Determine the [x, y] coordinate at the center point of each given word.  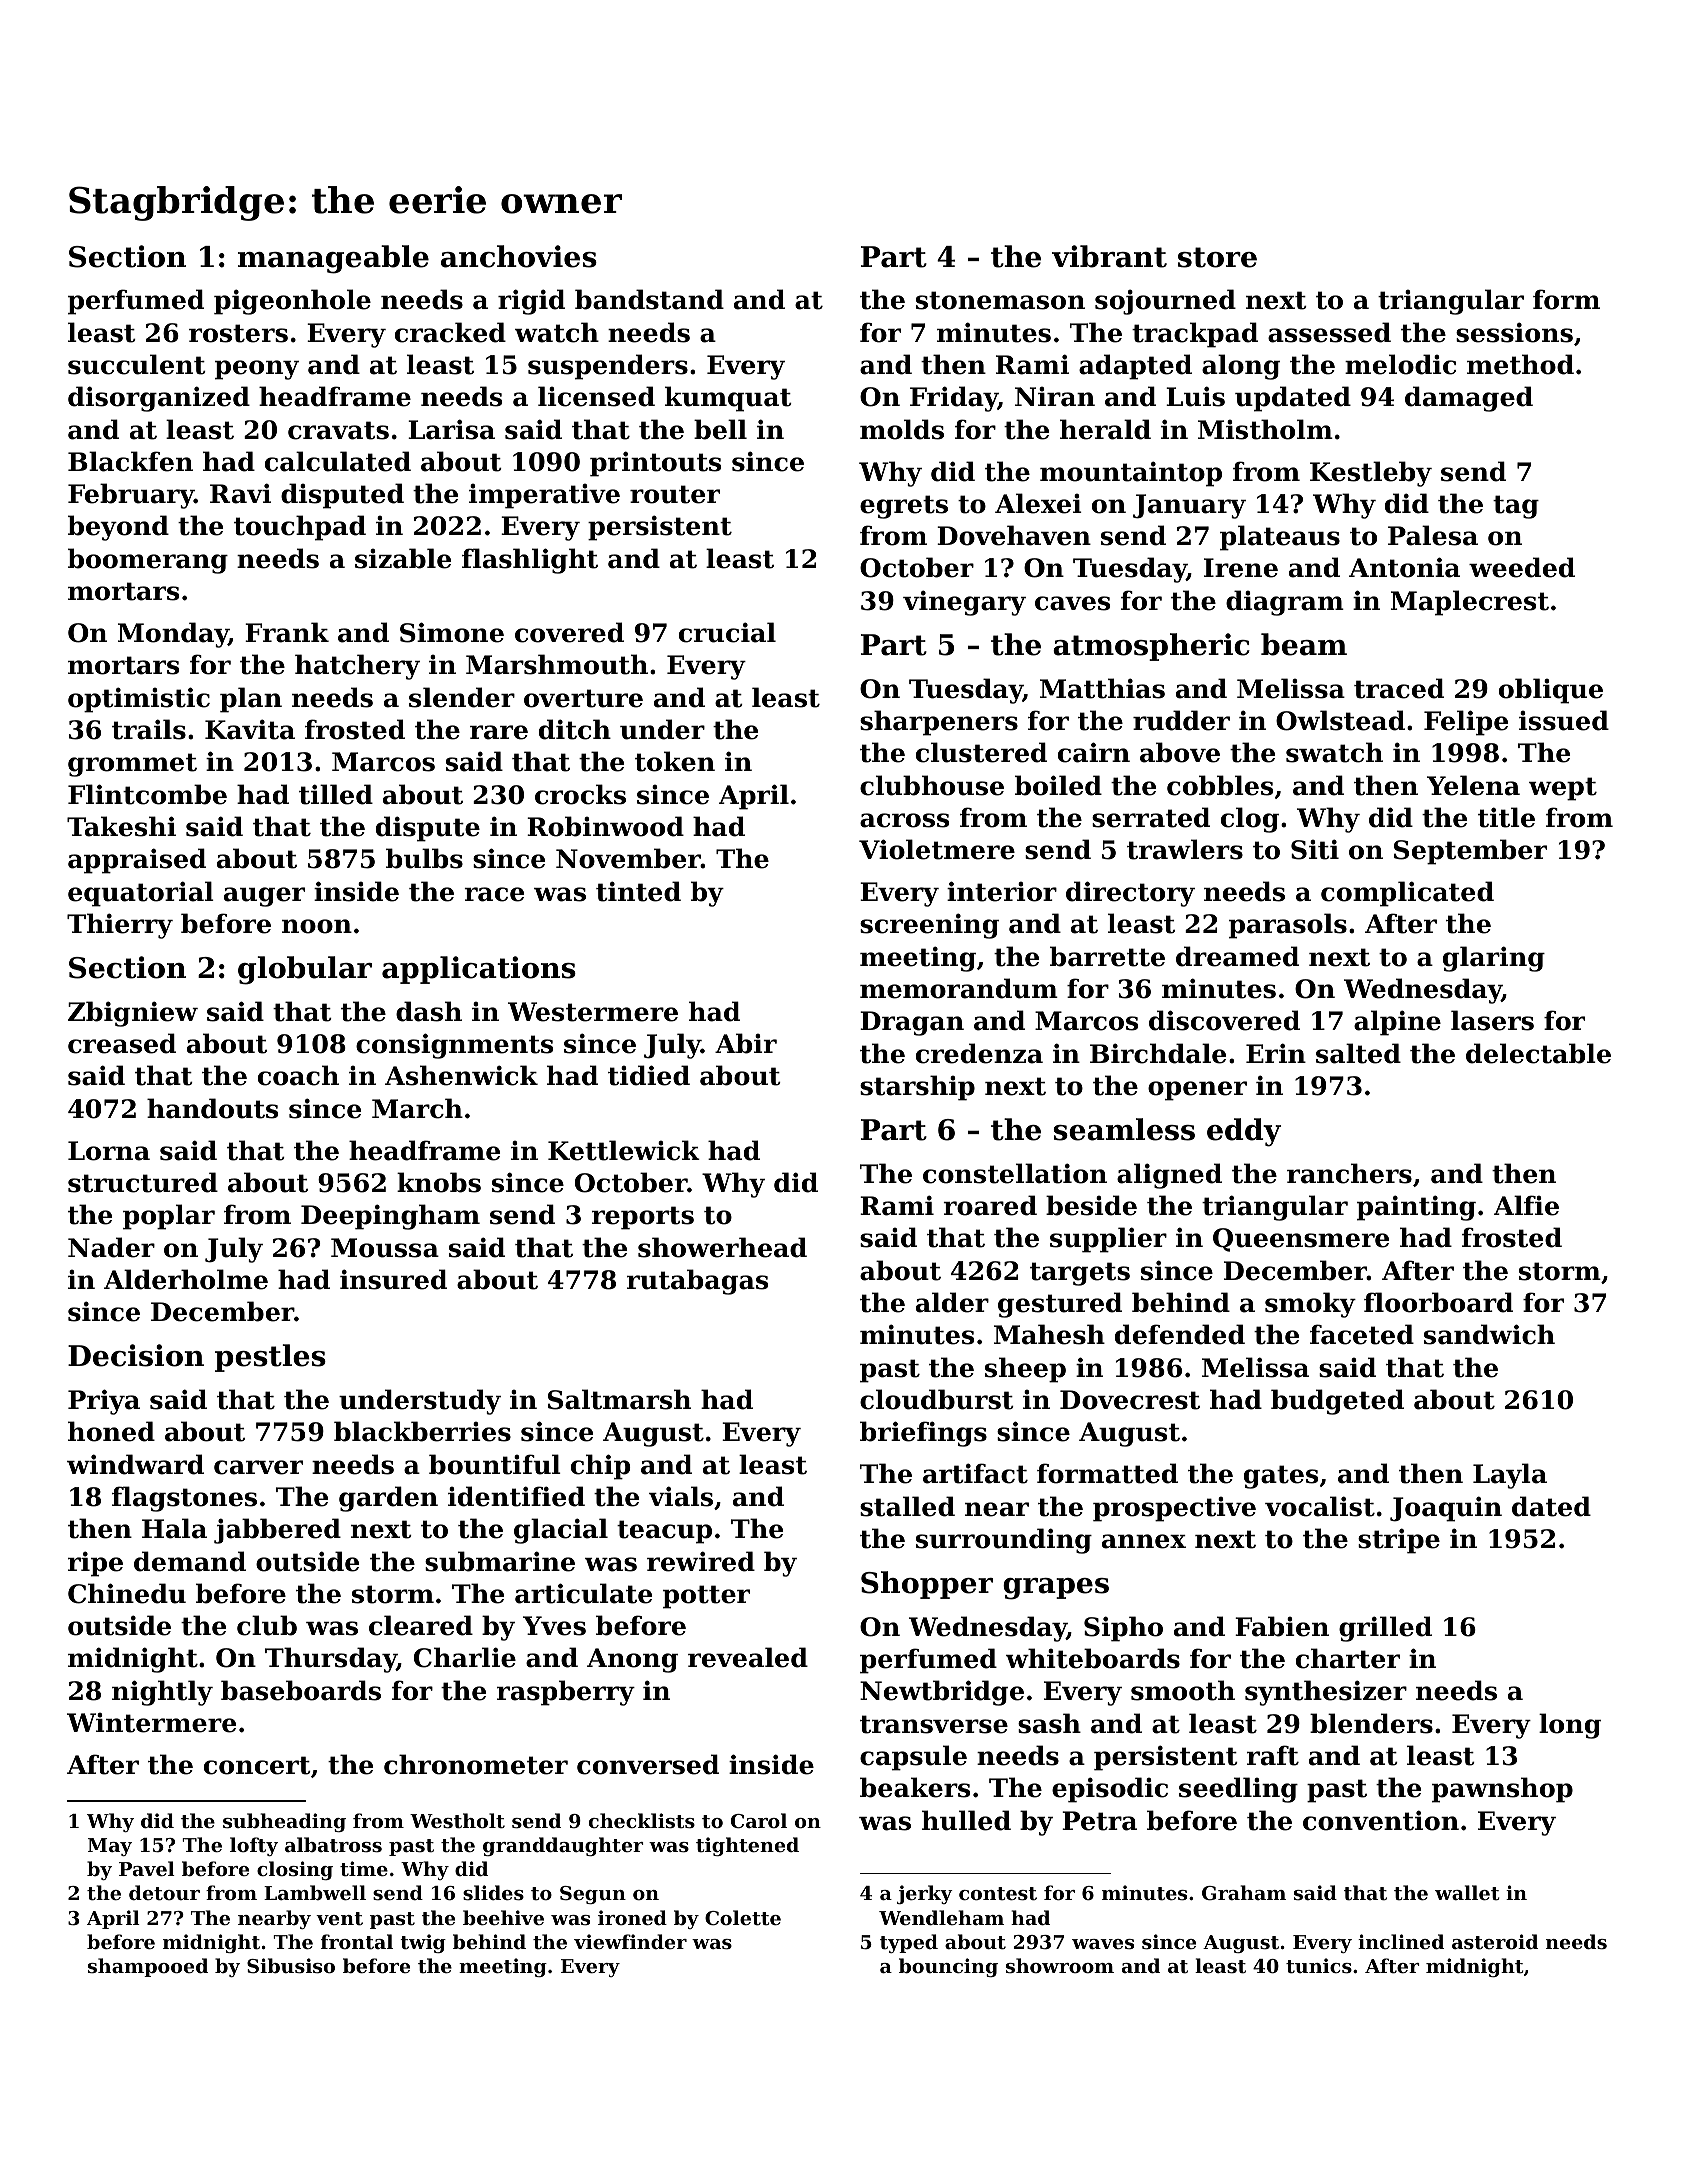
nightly [162, 1693]
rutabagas [697, 1282]
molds [902, 429]
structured [143, 1182]
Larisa [451, 429]
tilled [336, 794]
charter [1348, 1658]
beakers [915, 1787]
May [110, 1847]
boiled [1058, 785]
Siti [1315, 849]
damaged [1469, 399]
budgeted [1337, 1402]
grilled [1385, 1629]
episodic [1110, 1790]
